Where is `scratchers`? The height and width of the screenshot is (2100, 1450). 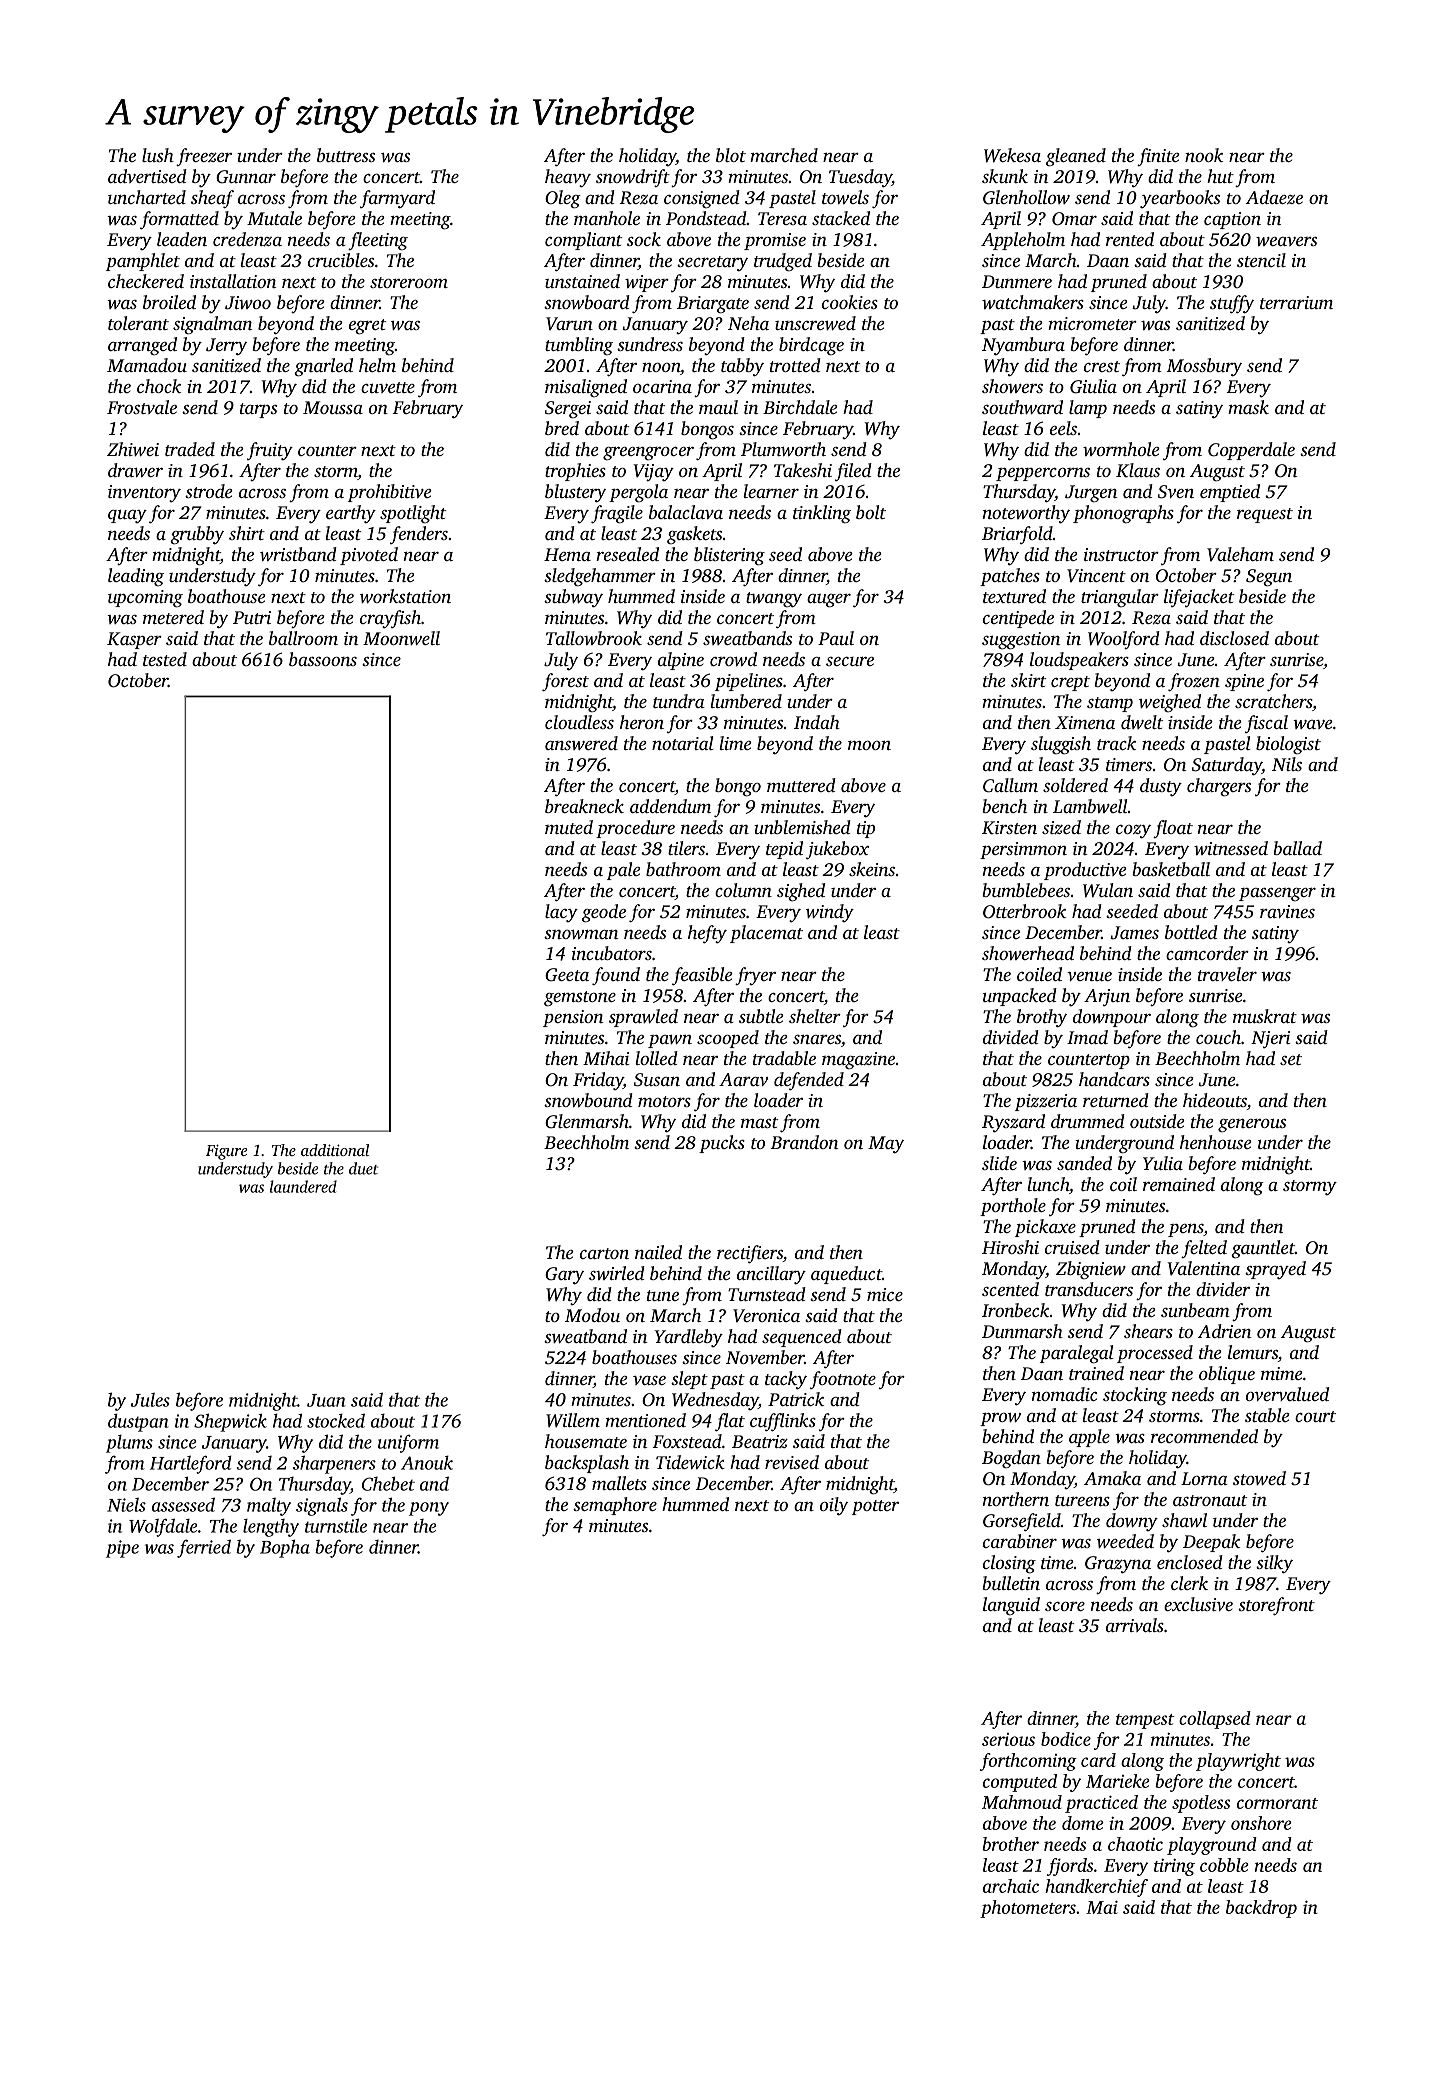 scratchers is located at coordinates (1273, 701).
